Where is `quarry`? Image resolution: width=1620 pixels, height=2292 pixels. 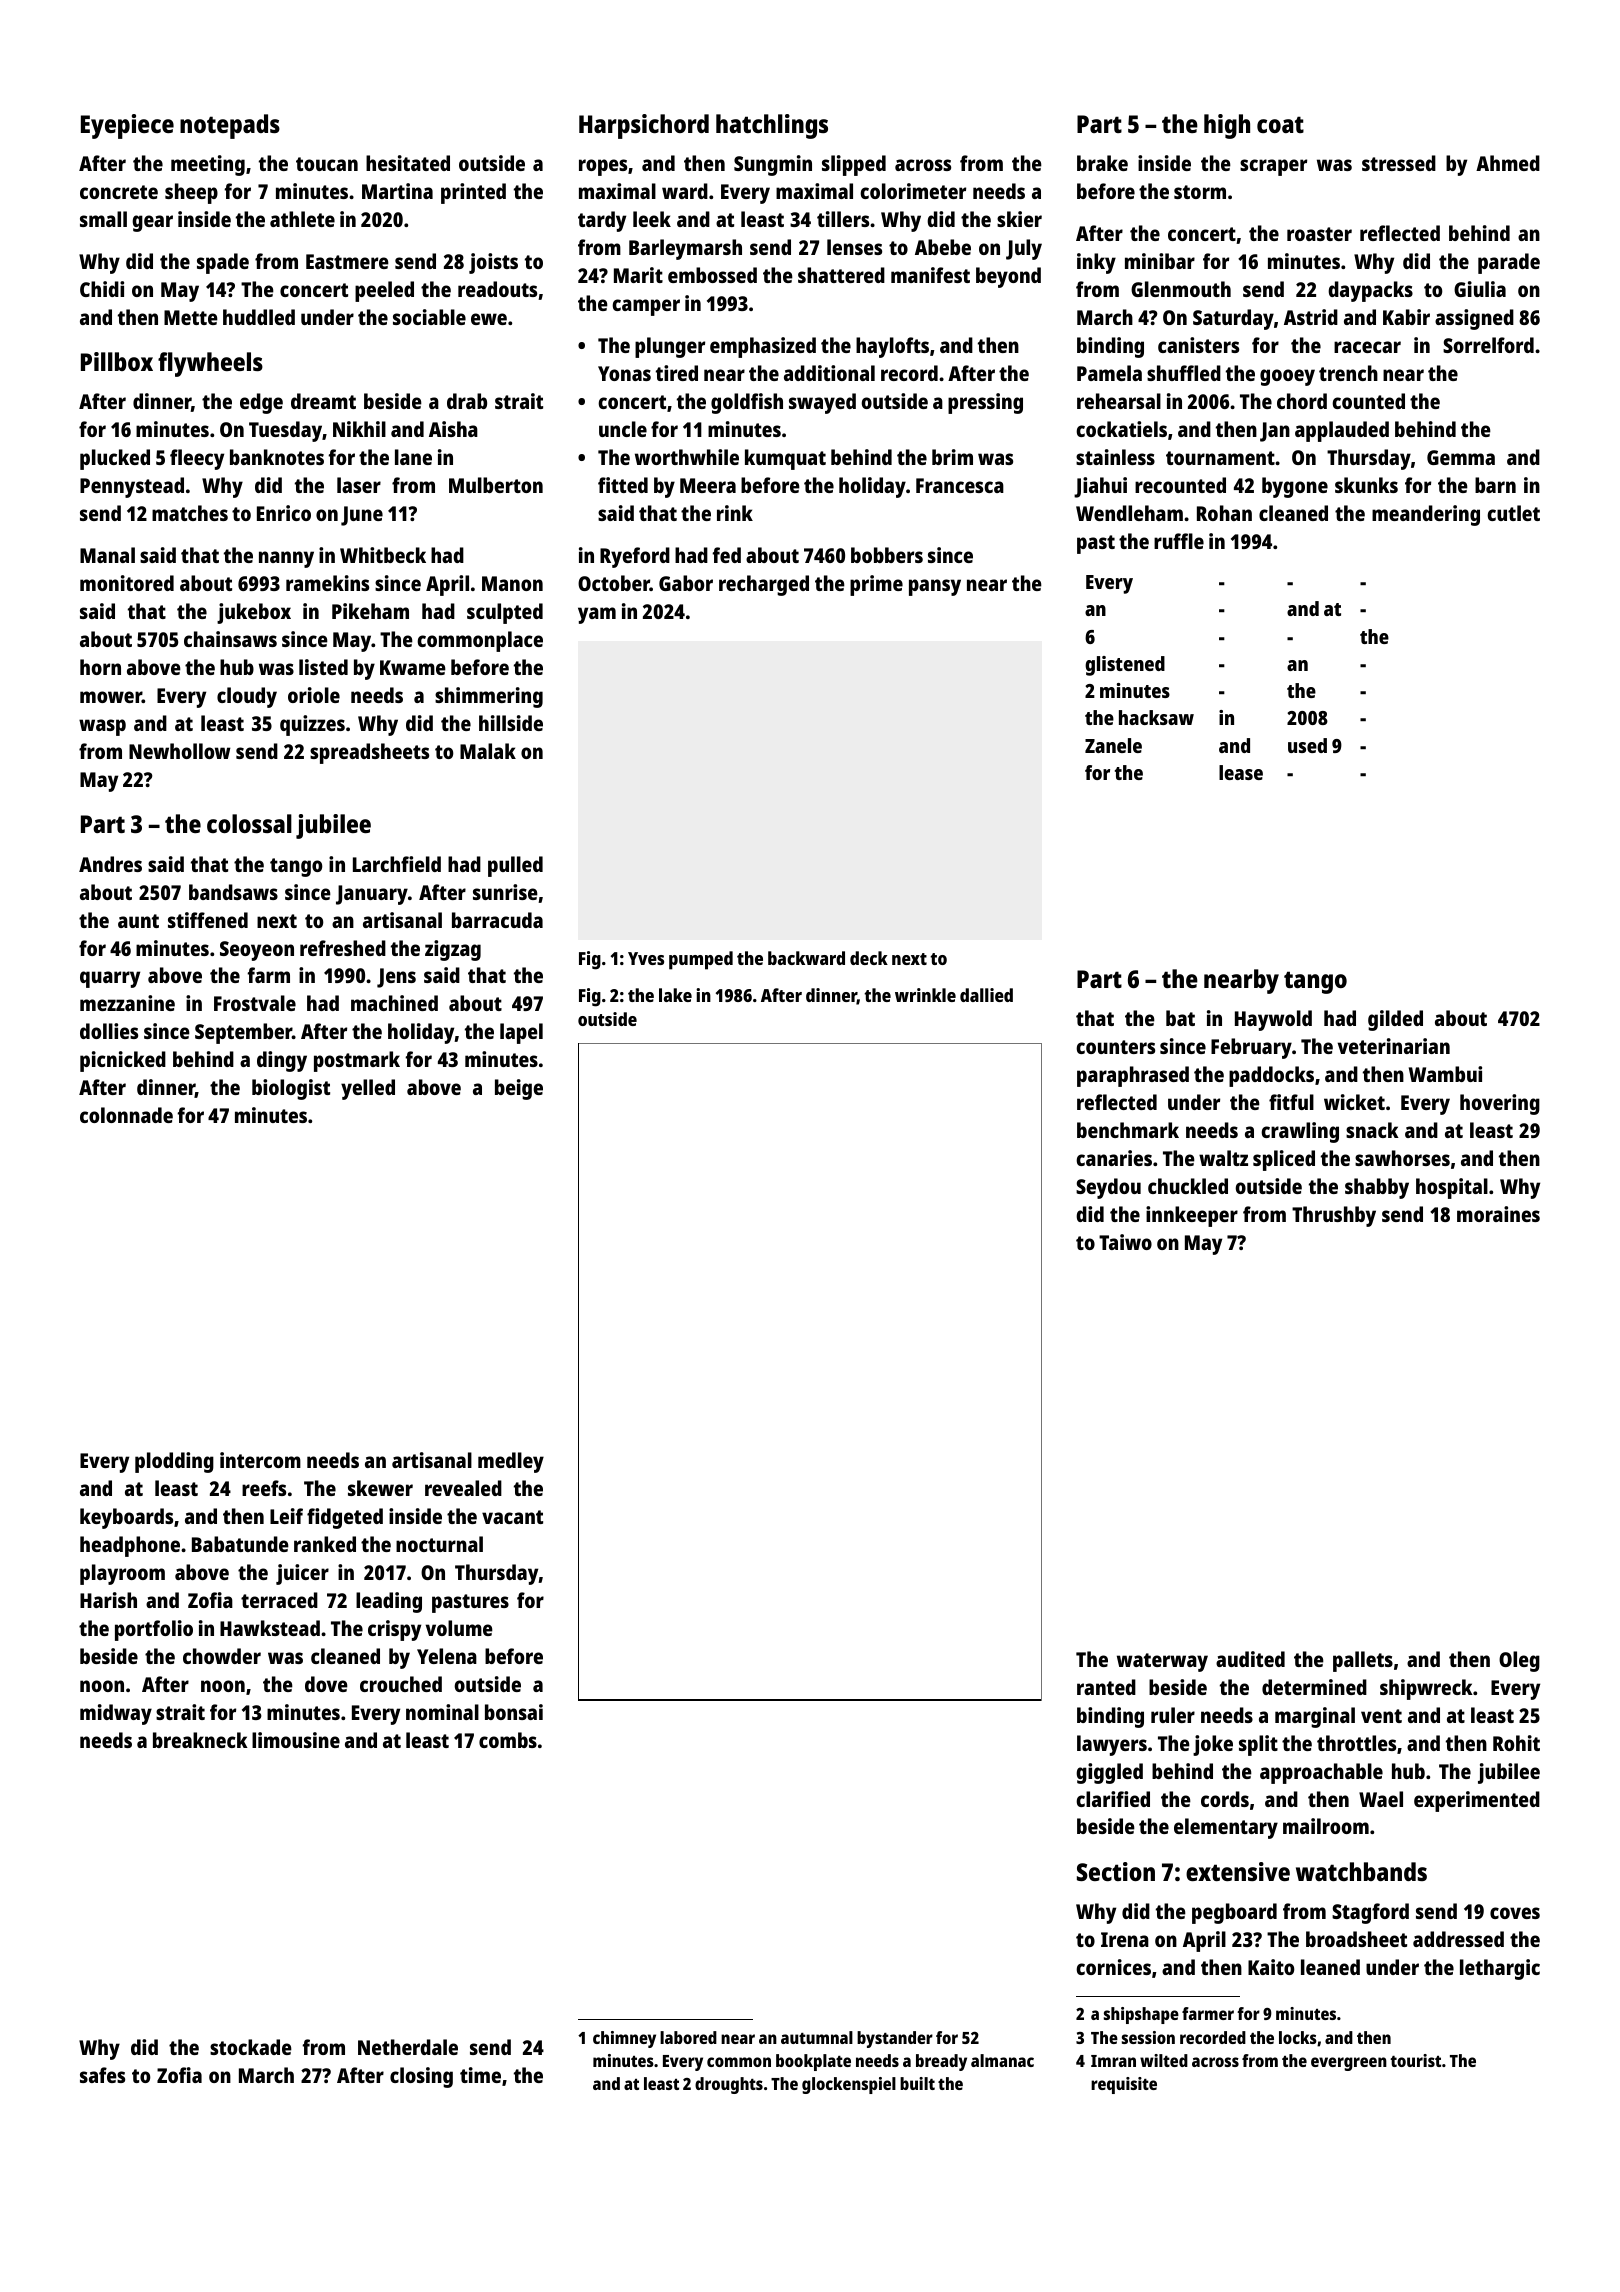
quarry is located at coordinates (110, 979).
